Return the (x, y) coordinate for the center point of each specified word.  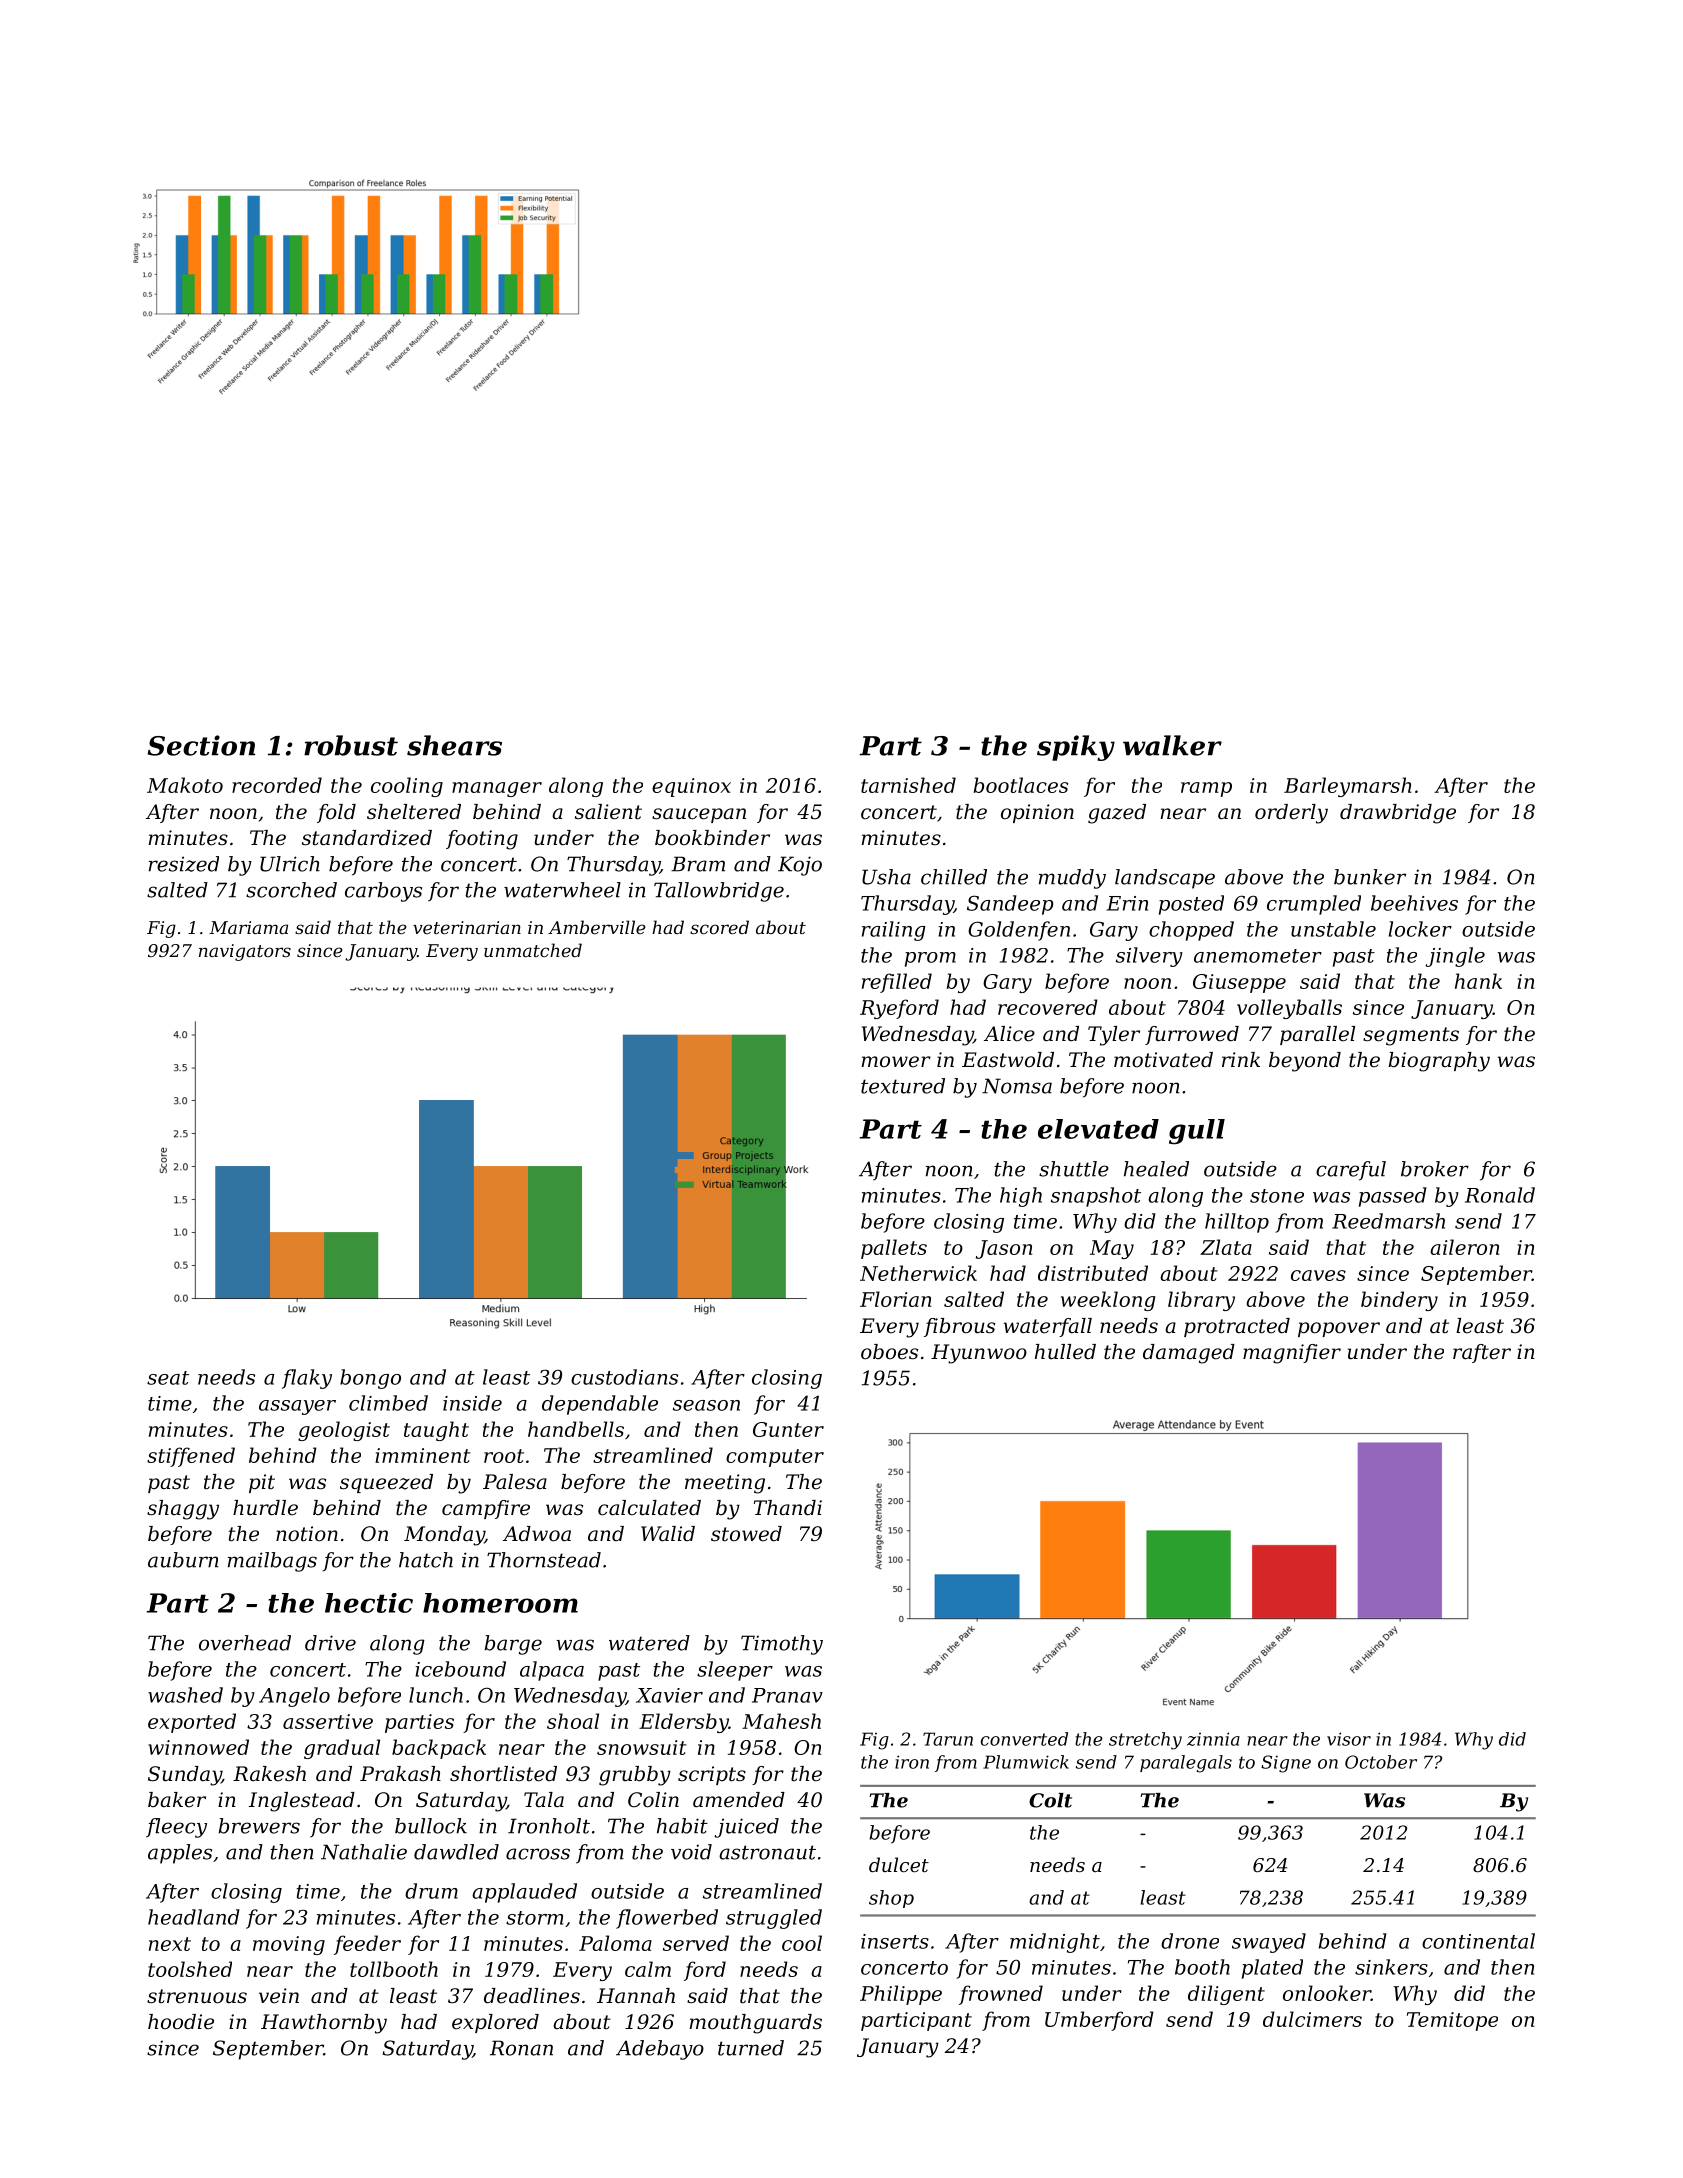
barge (513, 1645)
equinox (691, 787)
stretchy (1145, 1741)
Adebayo (660, 2050)
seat (168, 1378)
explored (495, 2023)
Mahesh (781, 1721)
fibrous (959, 1327)
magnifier (1292, 1354)
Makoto (185, 785)
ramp (1206, 789)
